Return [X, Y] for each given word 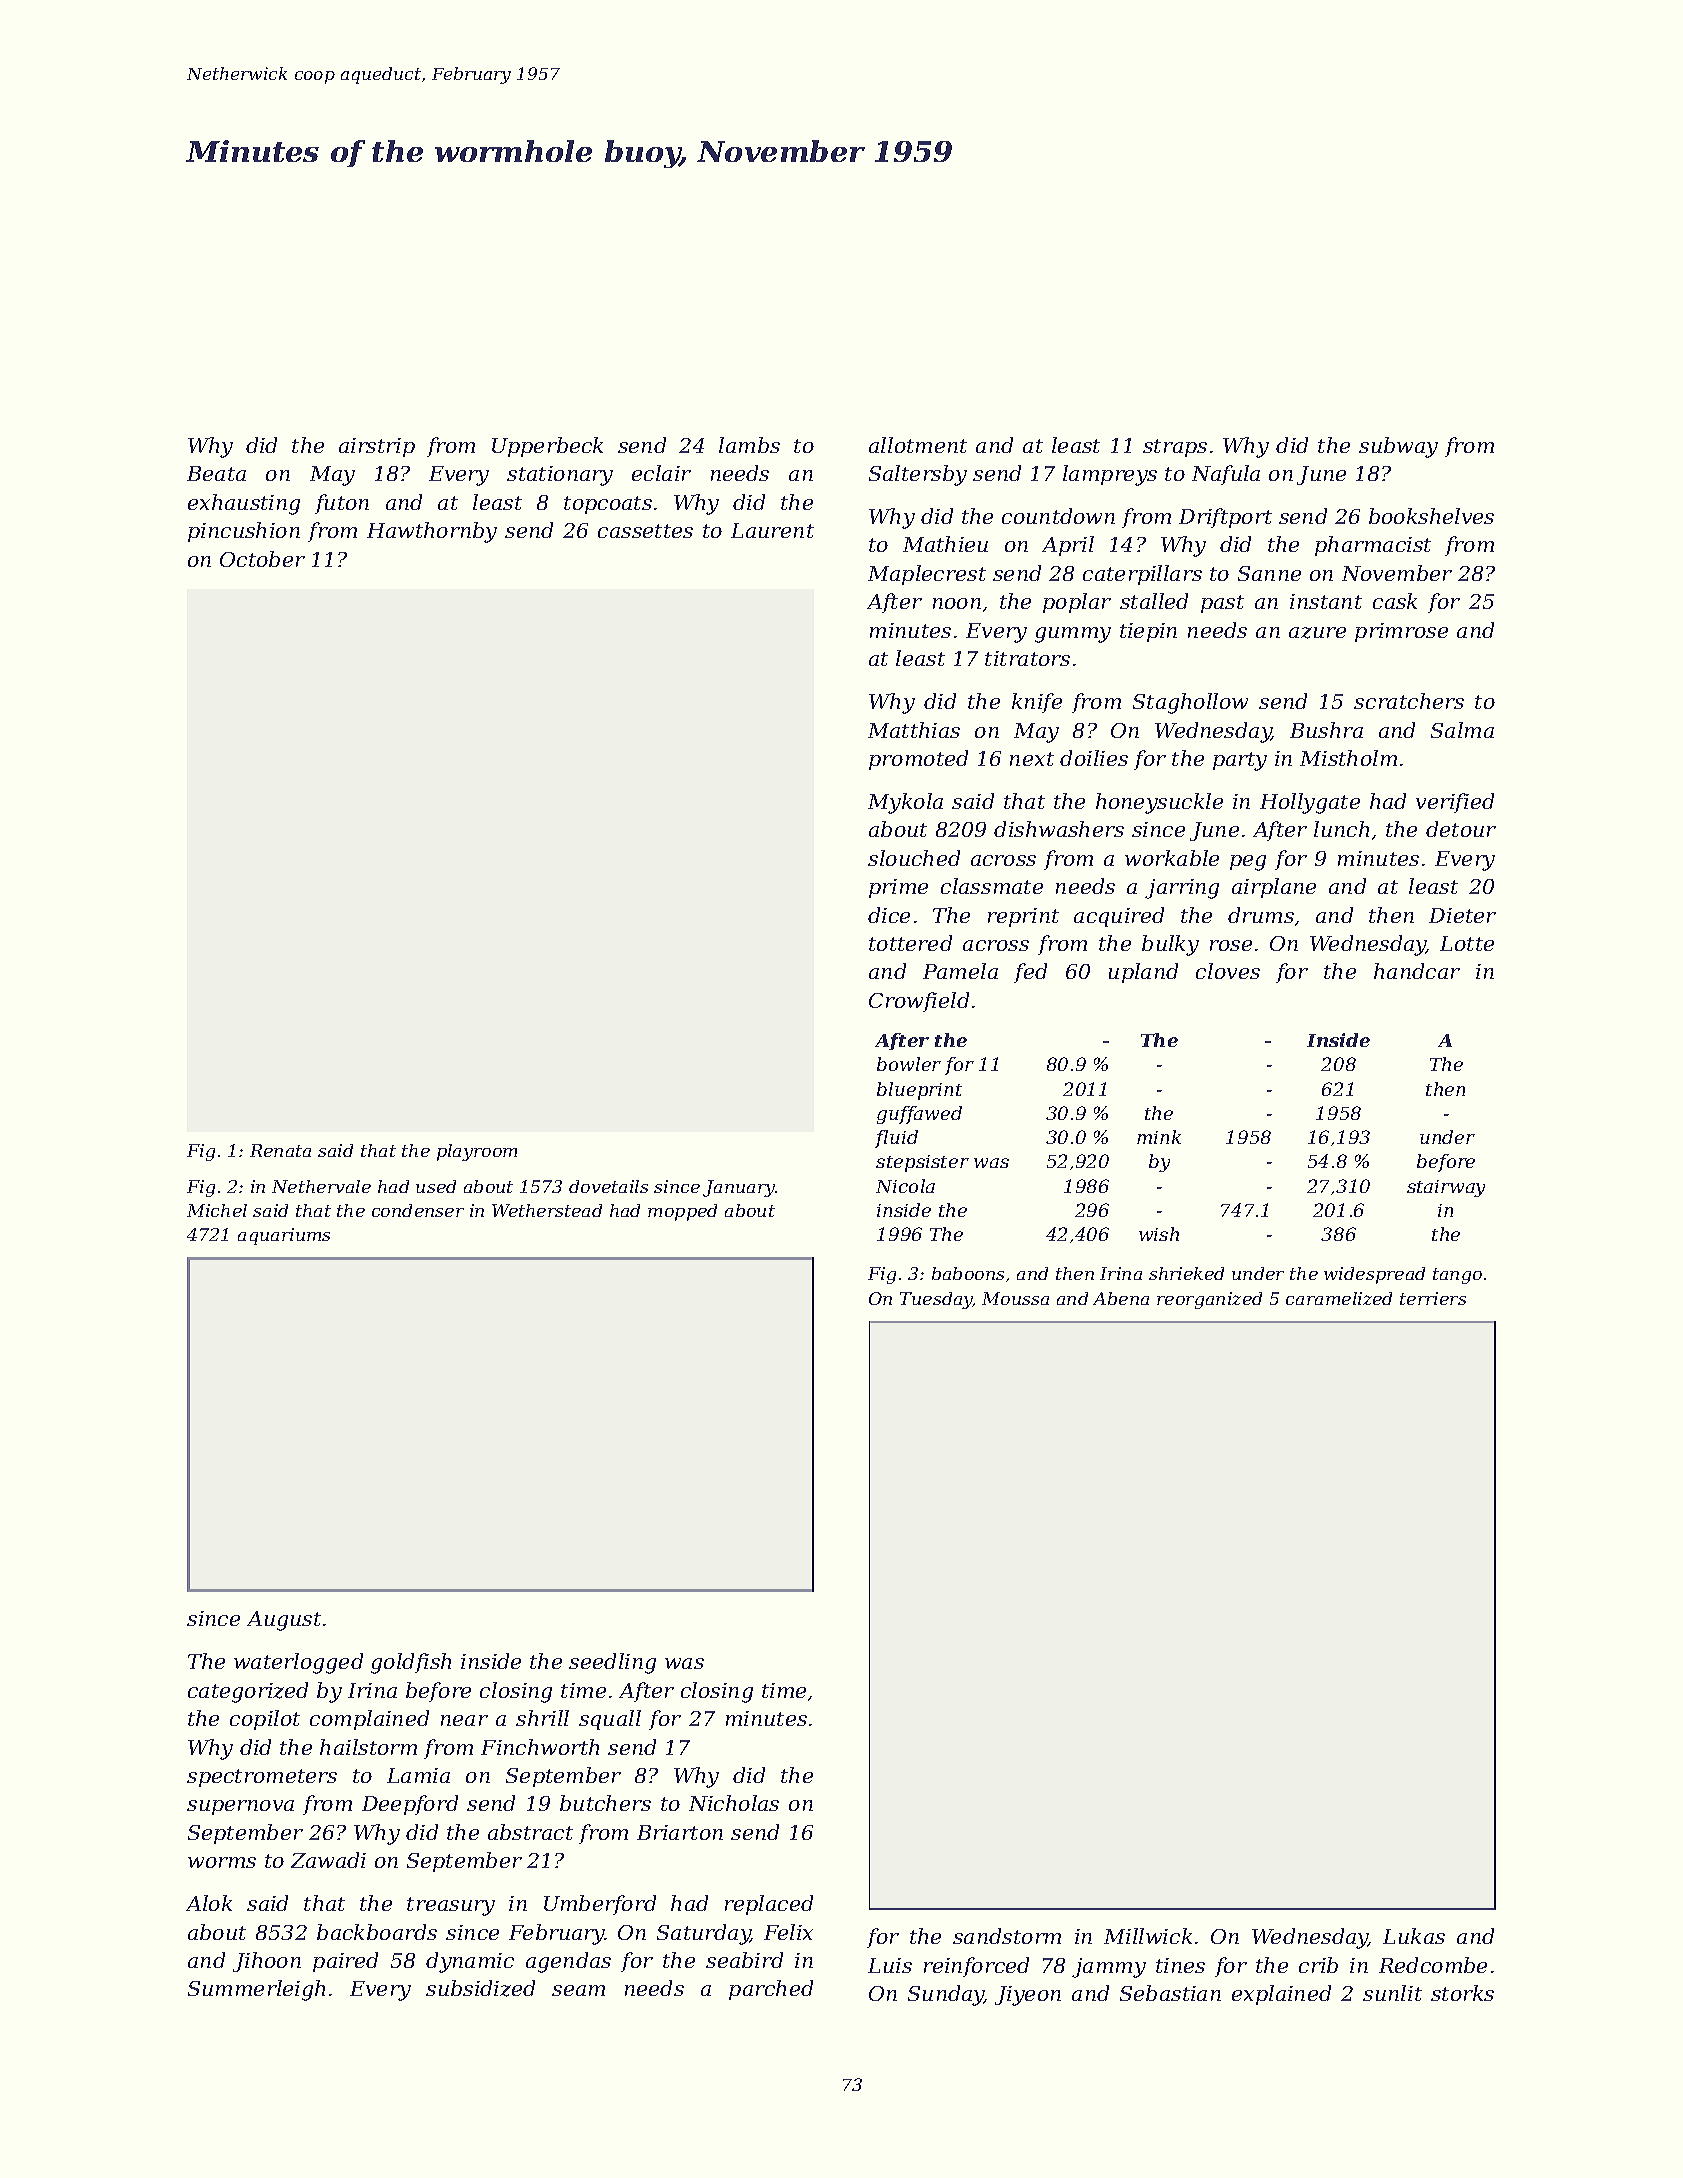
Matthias [914, 730]
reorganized [1209, 1300]
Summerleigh [256, 1990]
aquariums [284, 1236]
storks [1462, 1993]
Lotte [1467, 943]
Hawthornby [432, 532]
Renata [280, 1150]
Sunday [946, 1995]
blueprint [919, 1091]
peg [1248, 863]
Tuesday [936, 1300]
